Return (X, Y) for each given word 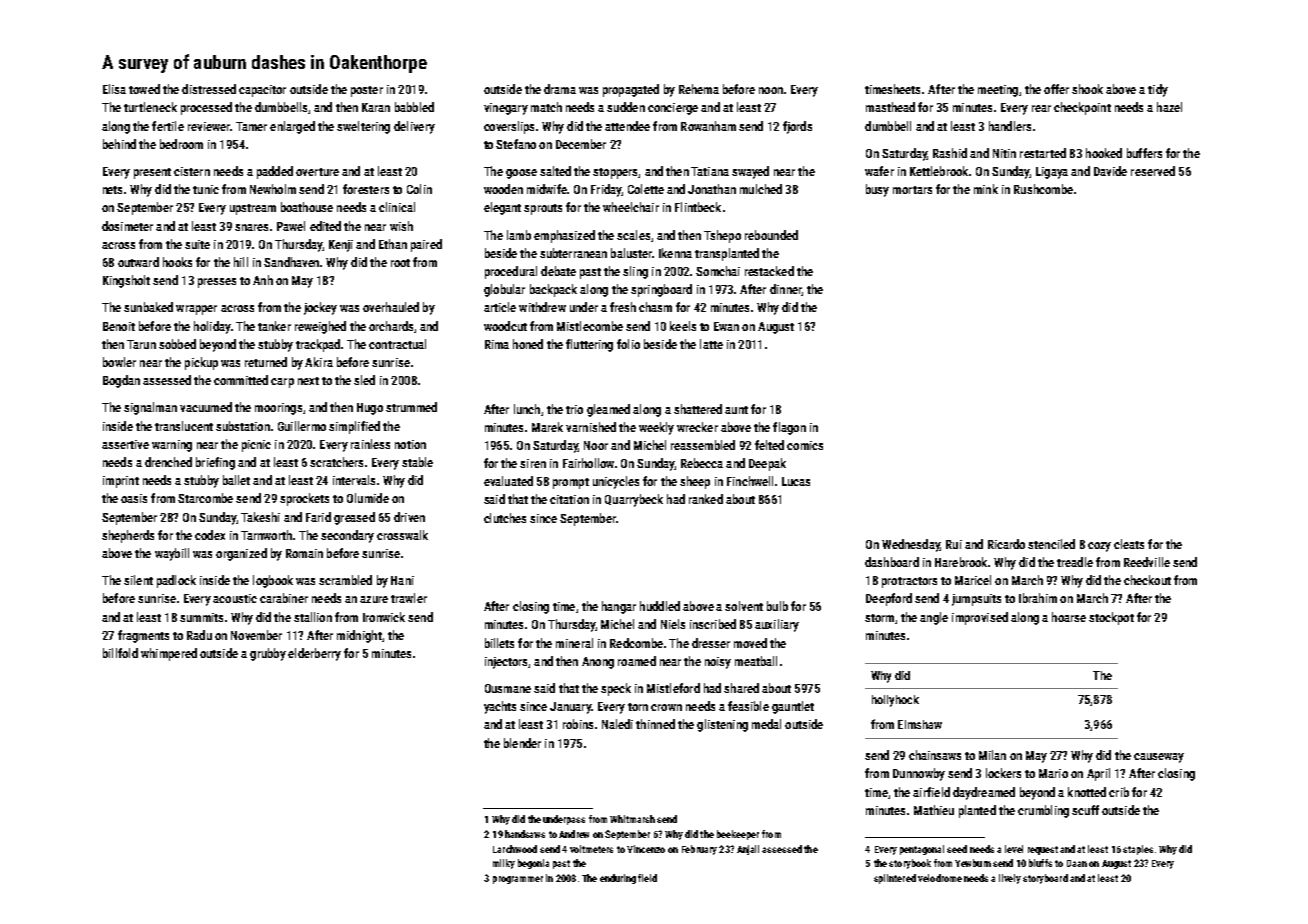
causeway (1159, 758)
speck (616, 689)
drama (560, 89)
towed (144, 89)
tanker (274, 326)
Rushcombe (1043, 189)
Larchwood (515, 849)
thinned (655, 724)
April (1098, 774)
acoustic (235, 598)
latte (711, 344)
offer (1056, 89)
